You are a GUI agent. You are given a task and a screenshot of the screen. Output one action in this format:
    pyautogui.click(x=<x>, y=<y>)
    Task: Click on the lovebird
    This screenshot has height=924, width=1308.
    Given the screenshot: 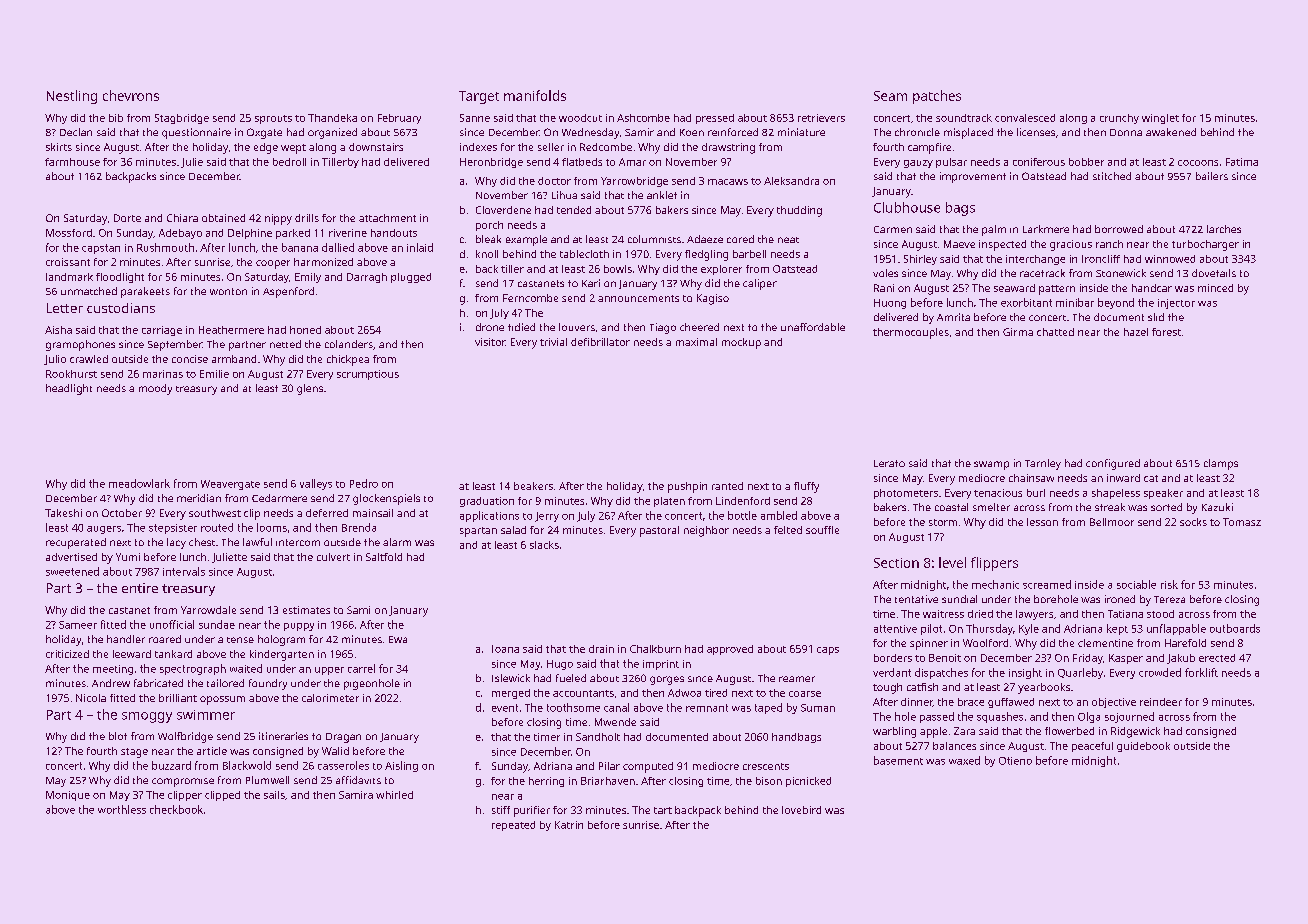 What is the action you would take?
    pyautogui.click(x=801, y=810)
